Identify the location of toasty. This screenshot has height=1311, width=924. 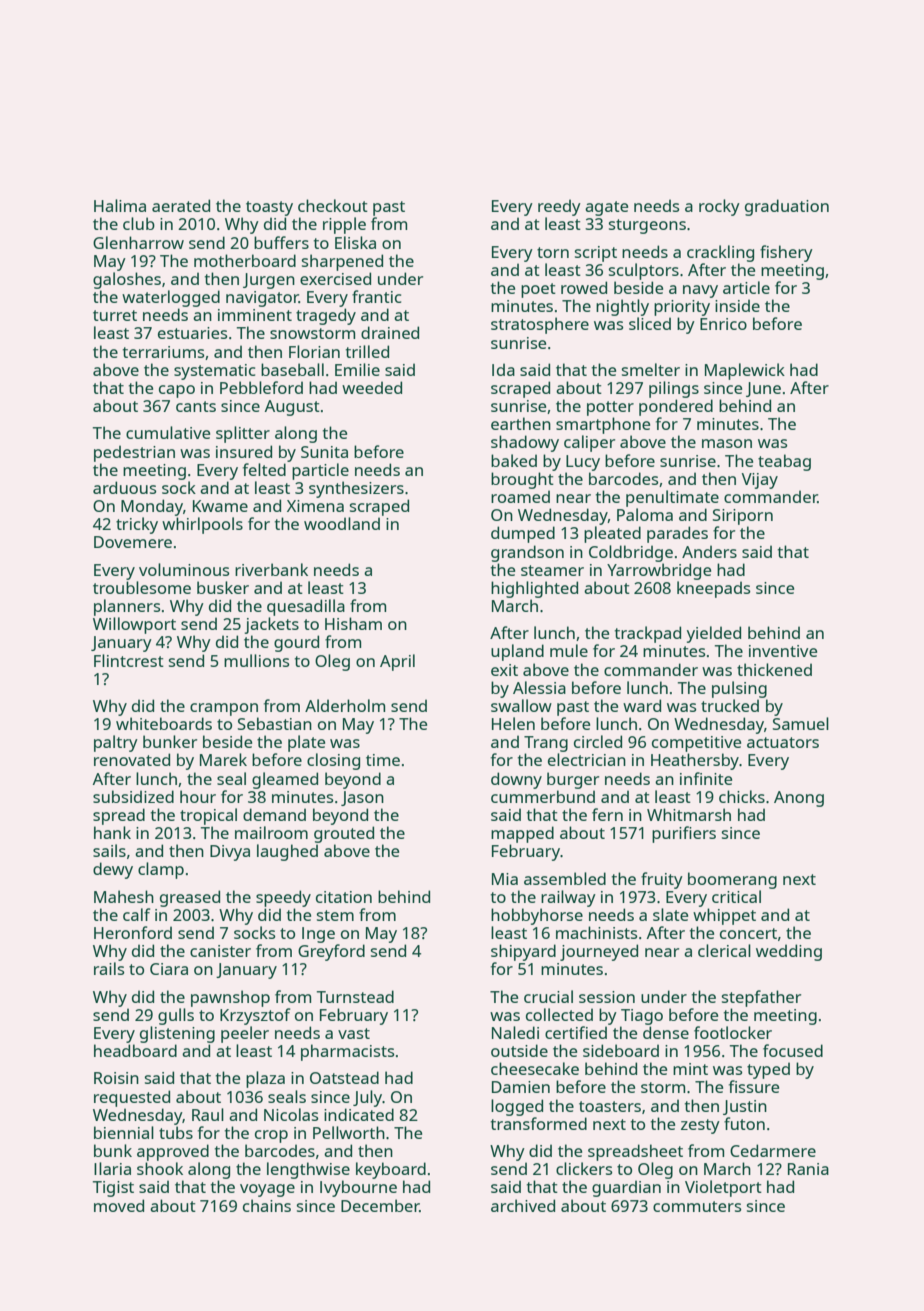
(269, 208).
